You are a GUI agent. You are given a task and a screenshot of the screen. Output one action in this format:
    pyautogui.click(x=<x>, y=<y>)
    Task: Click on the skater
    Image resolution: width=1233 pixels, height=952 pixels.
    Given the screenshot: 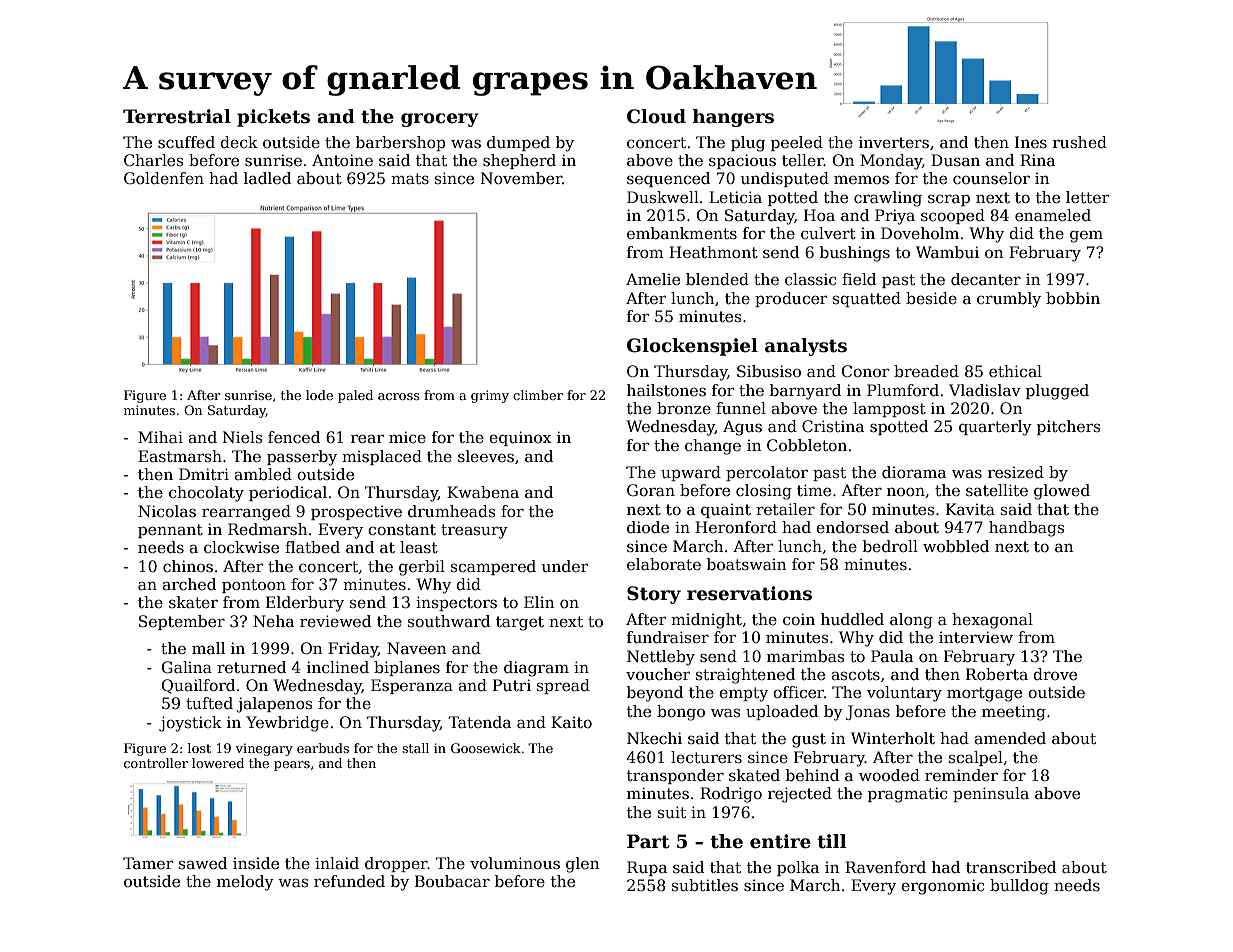 What is the action you would take?
    pyautogui.click(x=193, y=602)
